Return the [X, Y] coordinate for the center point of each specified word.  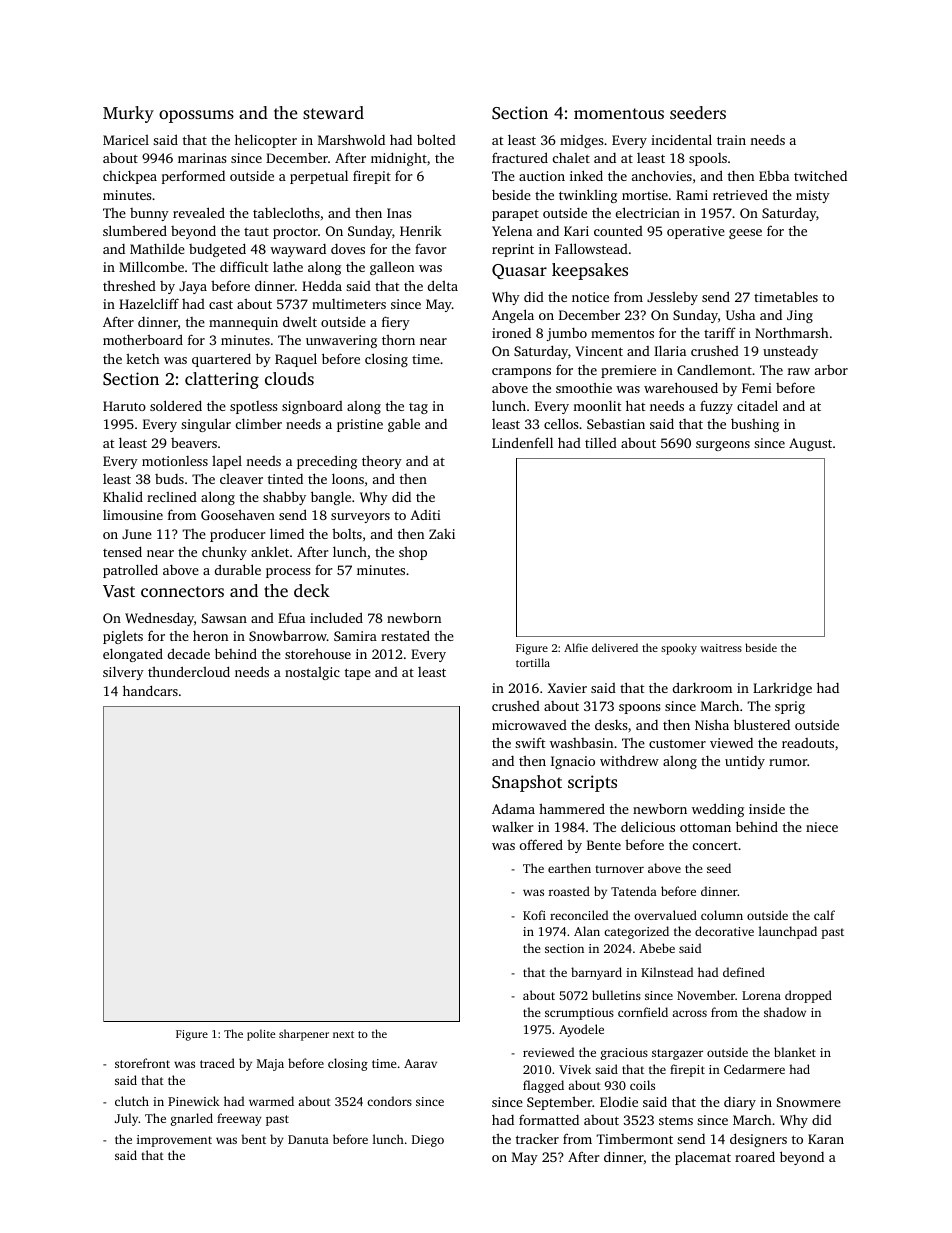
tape [358, 674]
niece [822, 827]
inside [767, 808]
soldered [176, 405]
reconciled [579, 915]
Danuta [308, 1139]
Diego [428, 1141]
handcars [150, 690]
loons [348, 478]
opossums [196, 116]
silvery [123, 673]
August [810, 444]
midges [581, 141]
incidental [681, 139]
